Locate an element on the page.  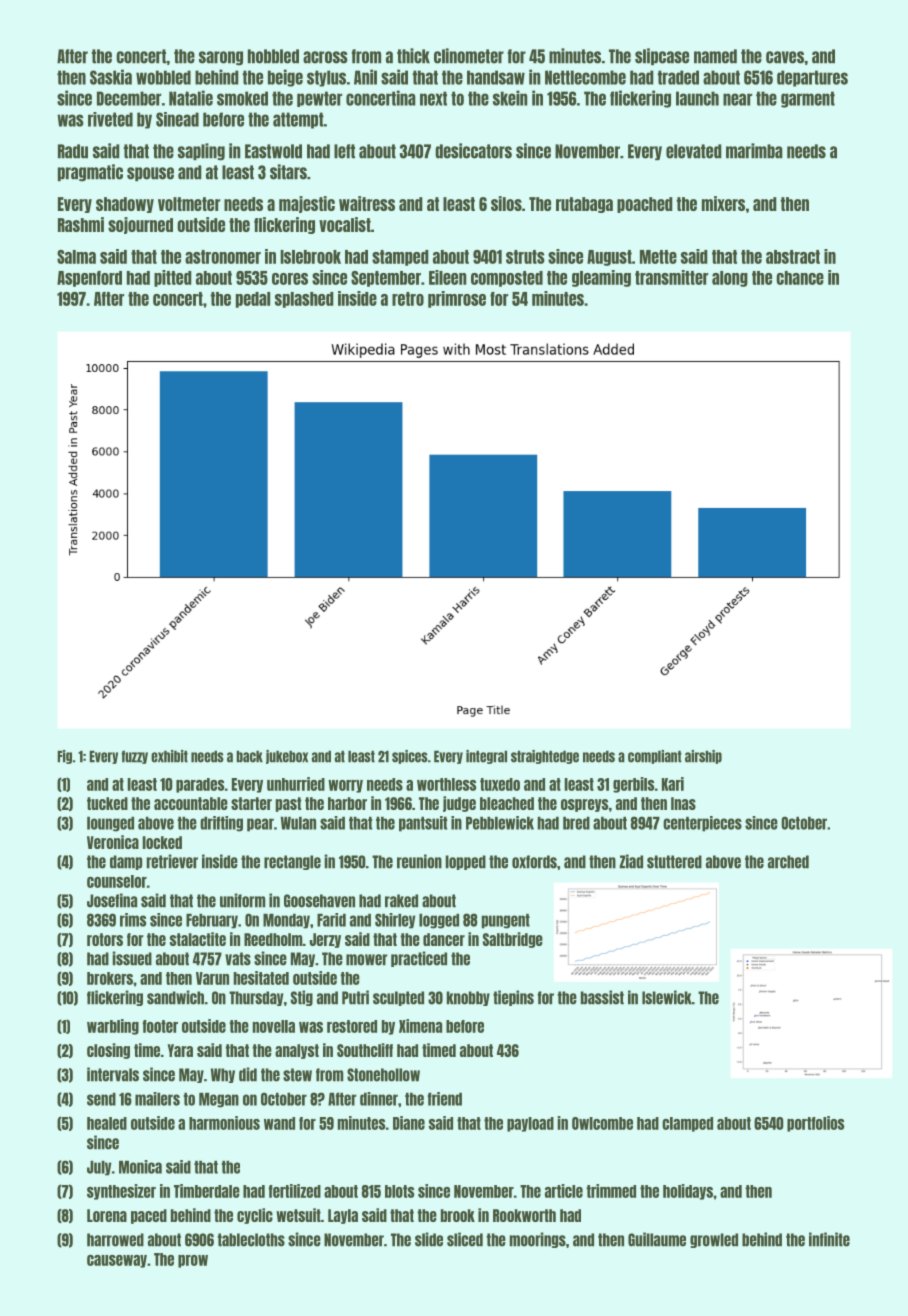
causeway is located at coordinates (117, 1261).
